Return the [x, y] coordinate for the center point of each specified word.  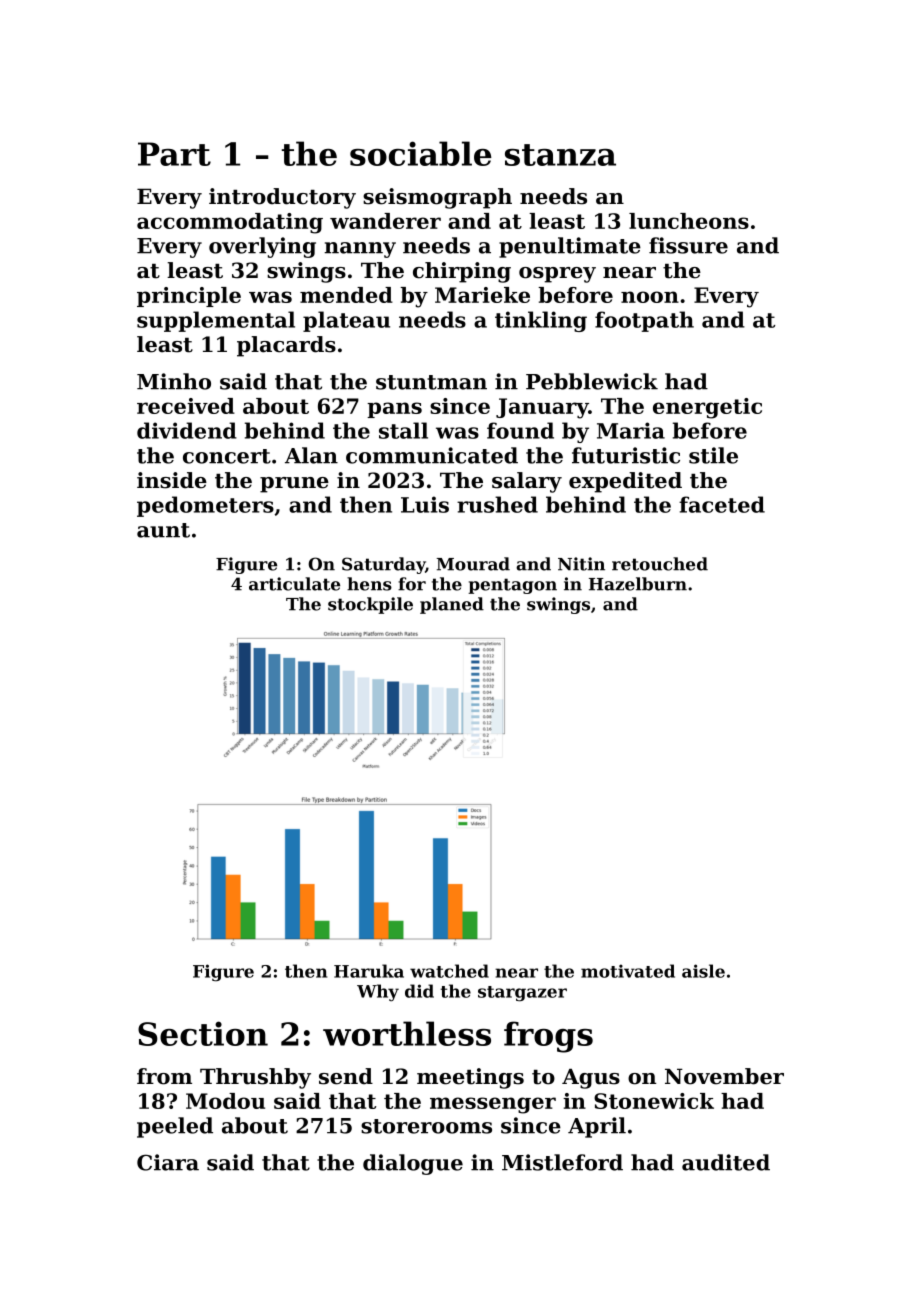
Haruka [369, 971]
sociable [421, 153]
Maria [631, 430]
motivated [628, 971]
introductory [282, 198]
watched [449, 971]
